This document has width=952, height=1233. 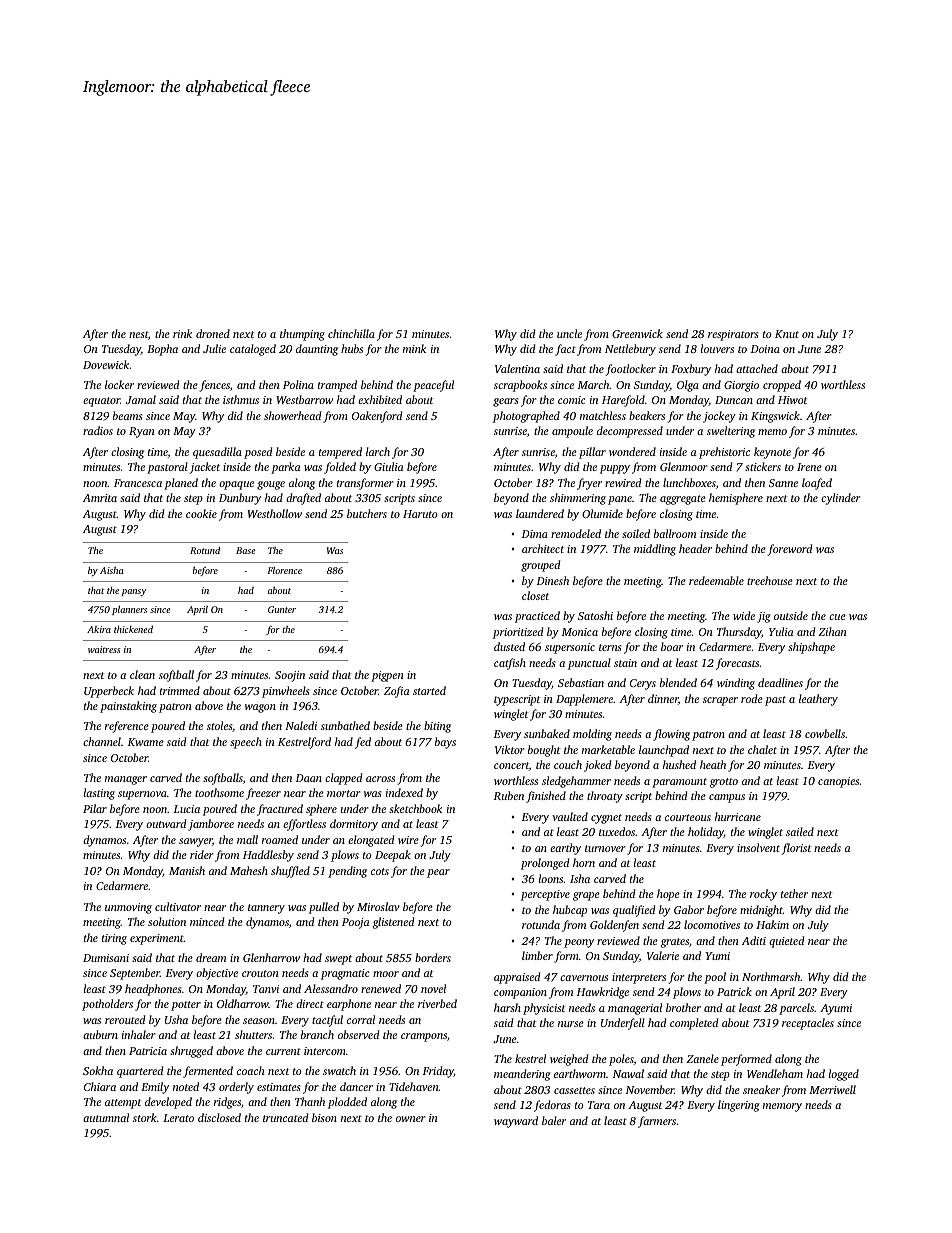 What do you see at coordinates (414, 348) in the document?
I see `mink` at bounding box center [414, 348].
